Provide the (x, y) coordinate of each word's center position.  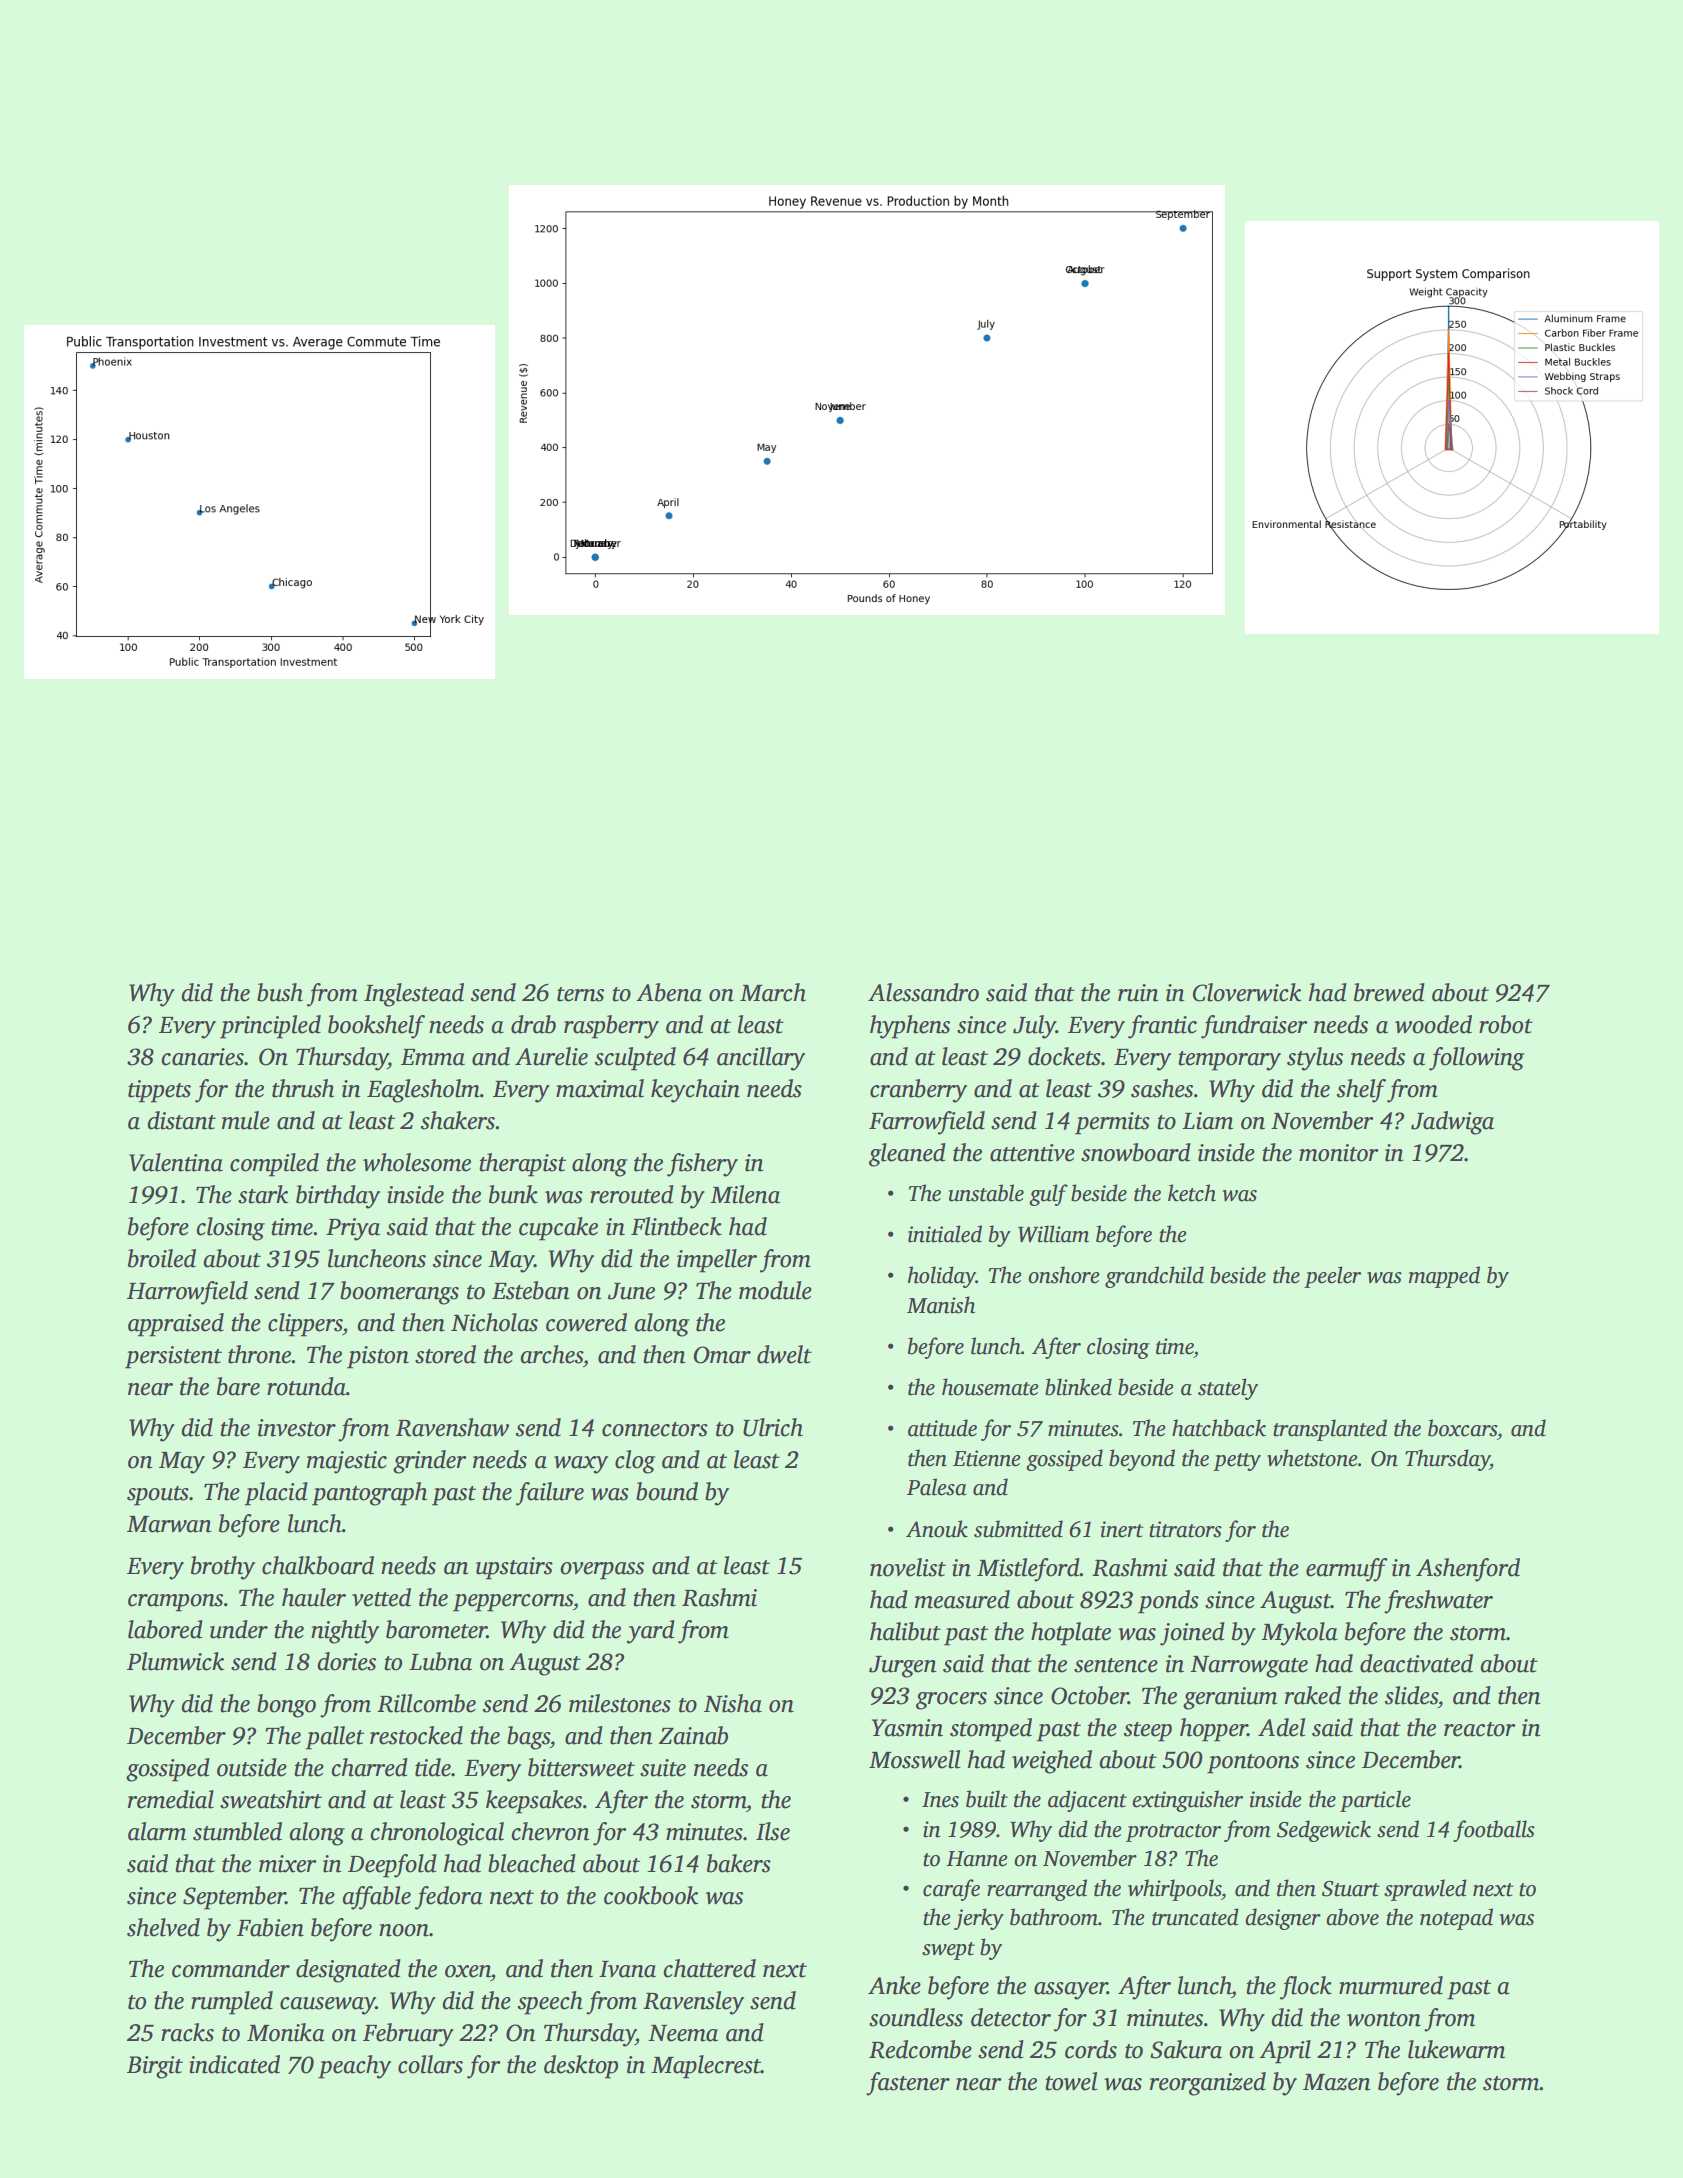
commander (231, 1968)
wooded (1433, 1024)
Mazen (1336, 2082)
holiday (942, 1277)
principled (270, 1027)
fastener (908, 2084)
